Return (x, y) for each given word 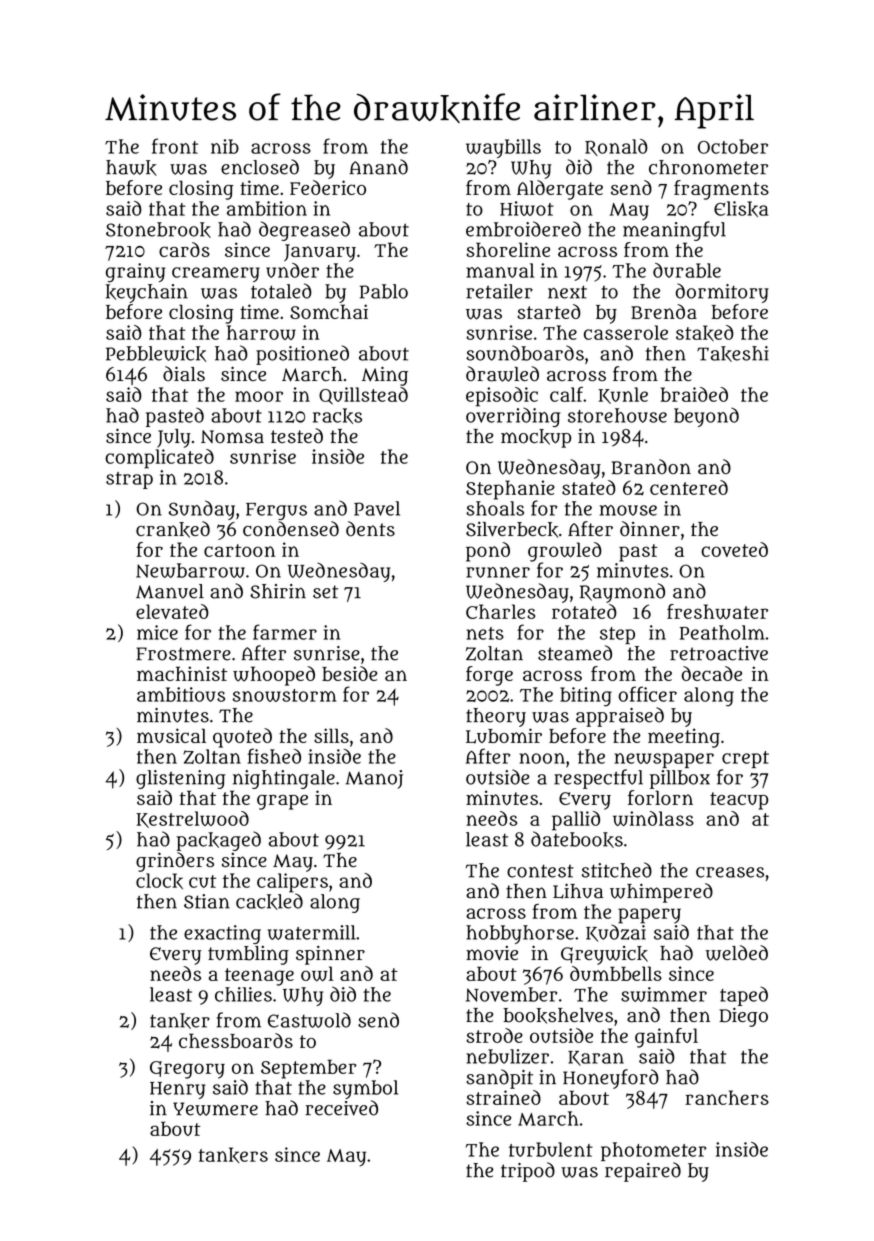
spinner (330, 955)
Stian (207, 901)
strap (129, 480)
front (175, 146)
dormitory (722, 293)
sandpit (499, 1079)
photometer (653, 1151)
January (320, 253)
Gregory (187, 1070)
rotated (584, 611)
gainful (666, 1038)
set (325, 592)
